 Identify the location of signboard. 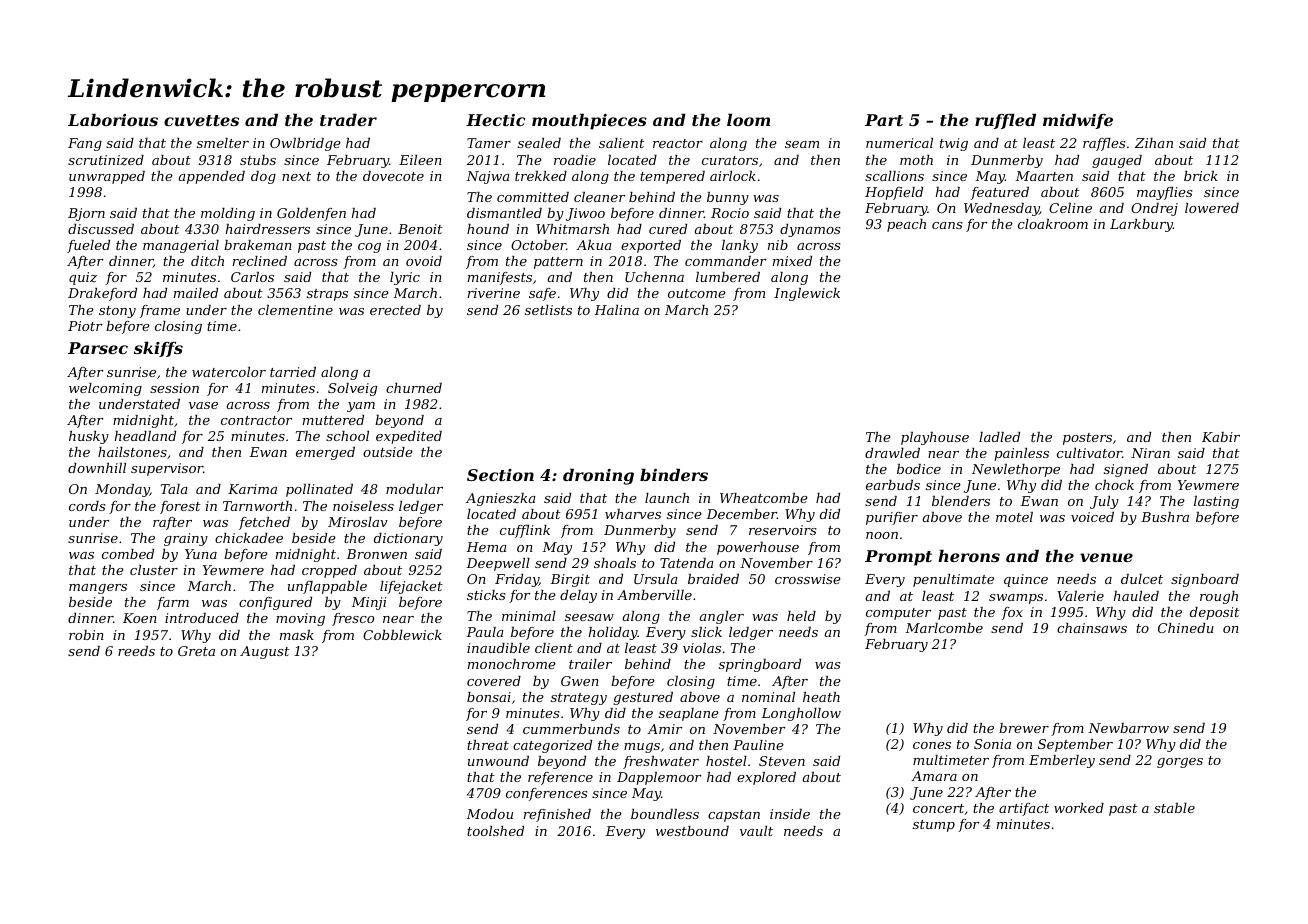
(1205, 580).
